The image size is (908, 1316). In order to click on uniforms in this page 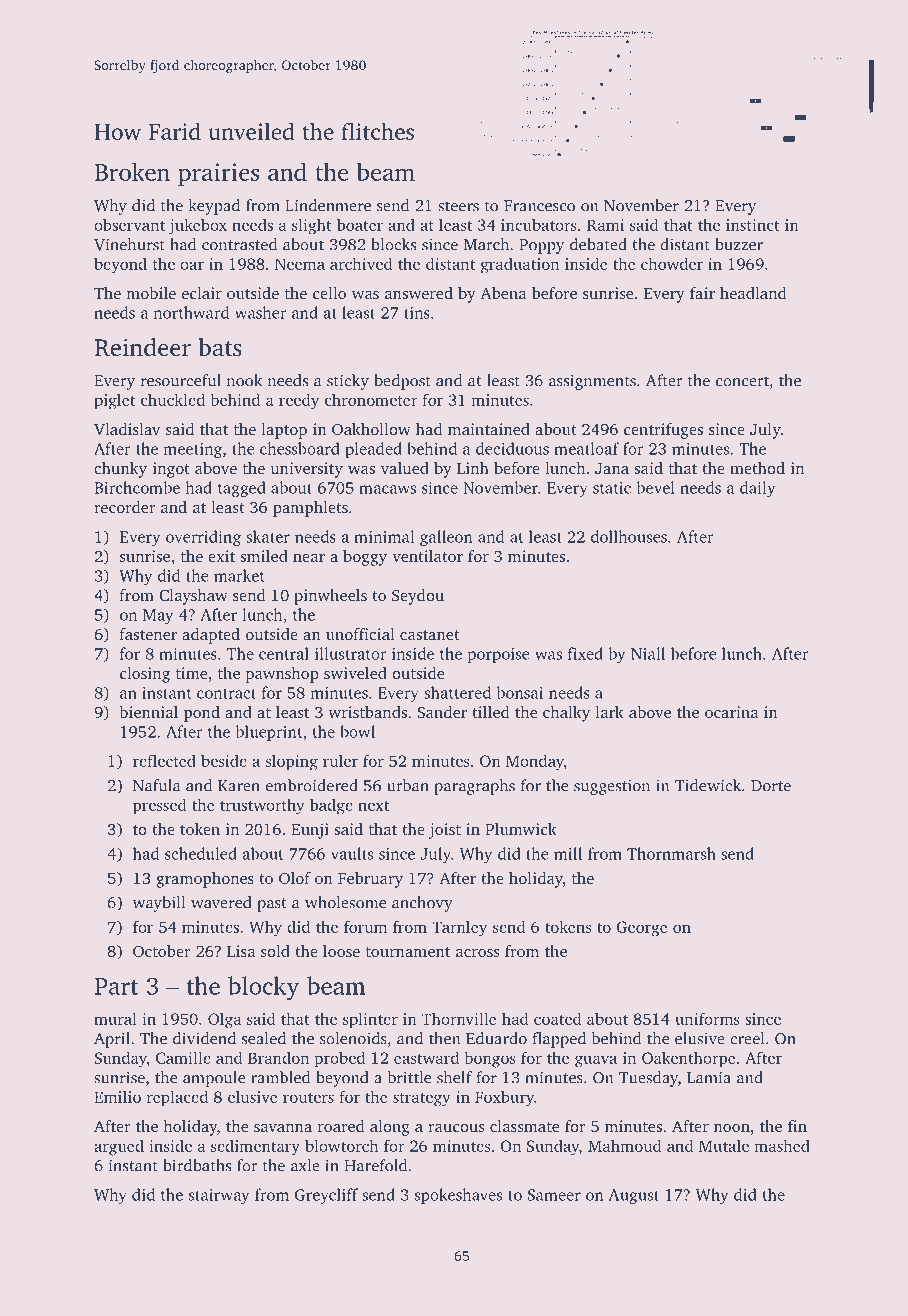, I will do `click(707, 1018)`.
